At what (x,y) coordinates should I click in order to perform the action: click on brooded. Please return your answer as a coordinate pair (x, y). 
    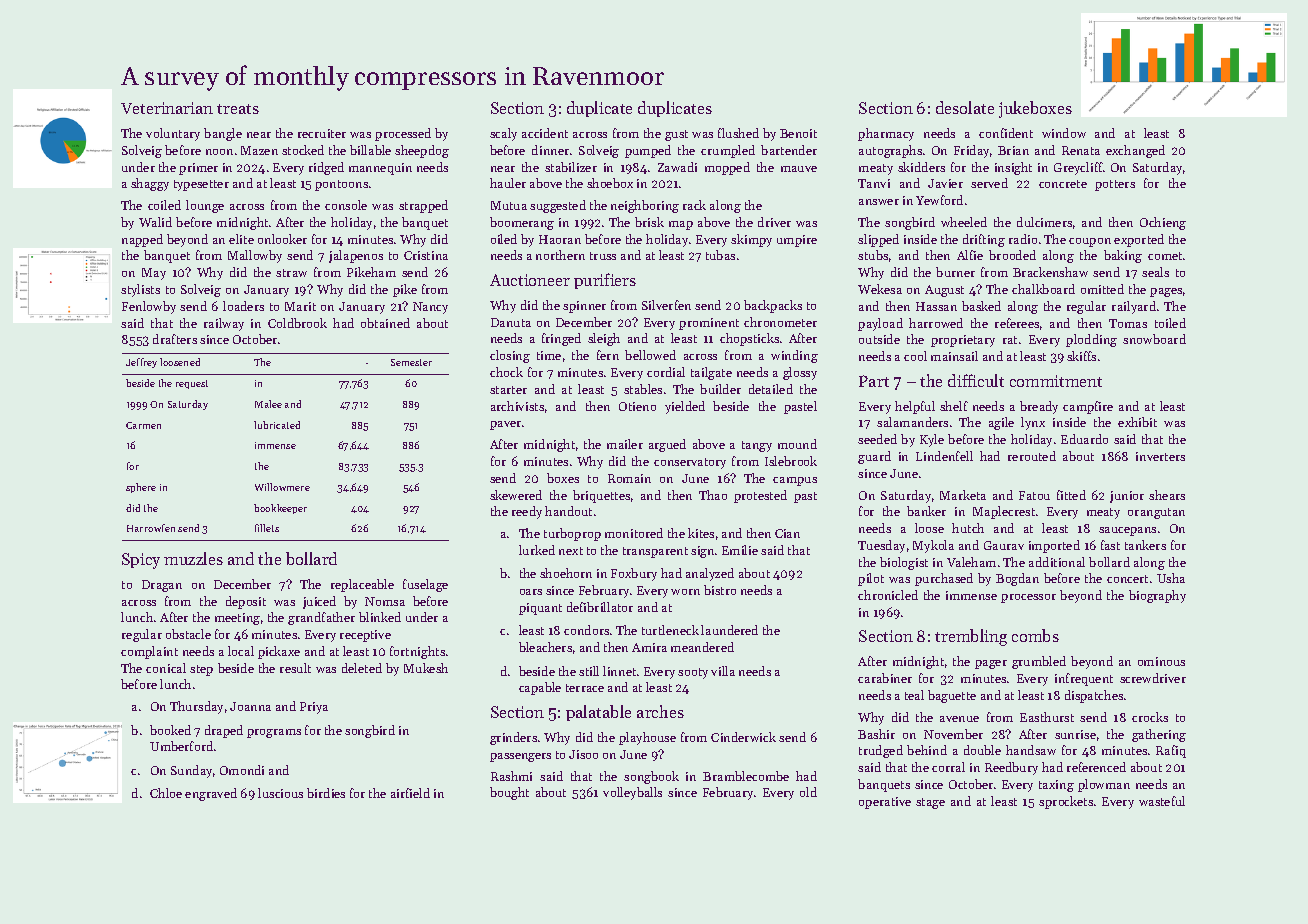
    Looking at the image, I should click on (1012, 255).
